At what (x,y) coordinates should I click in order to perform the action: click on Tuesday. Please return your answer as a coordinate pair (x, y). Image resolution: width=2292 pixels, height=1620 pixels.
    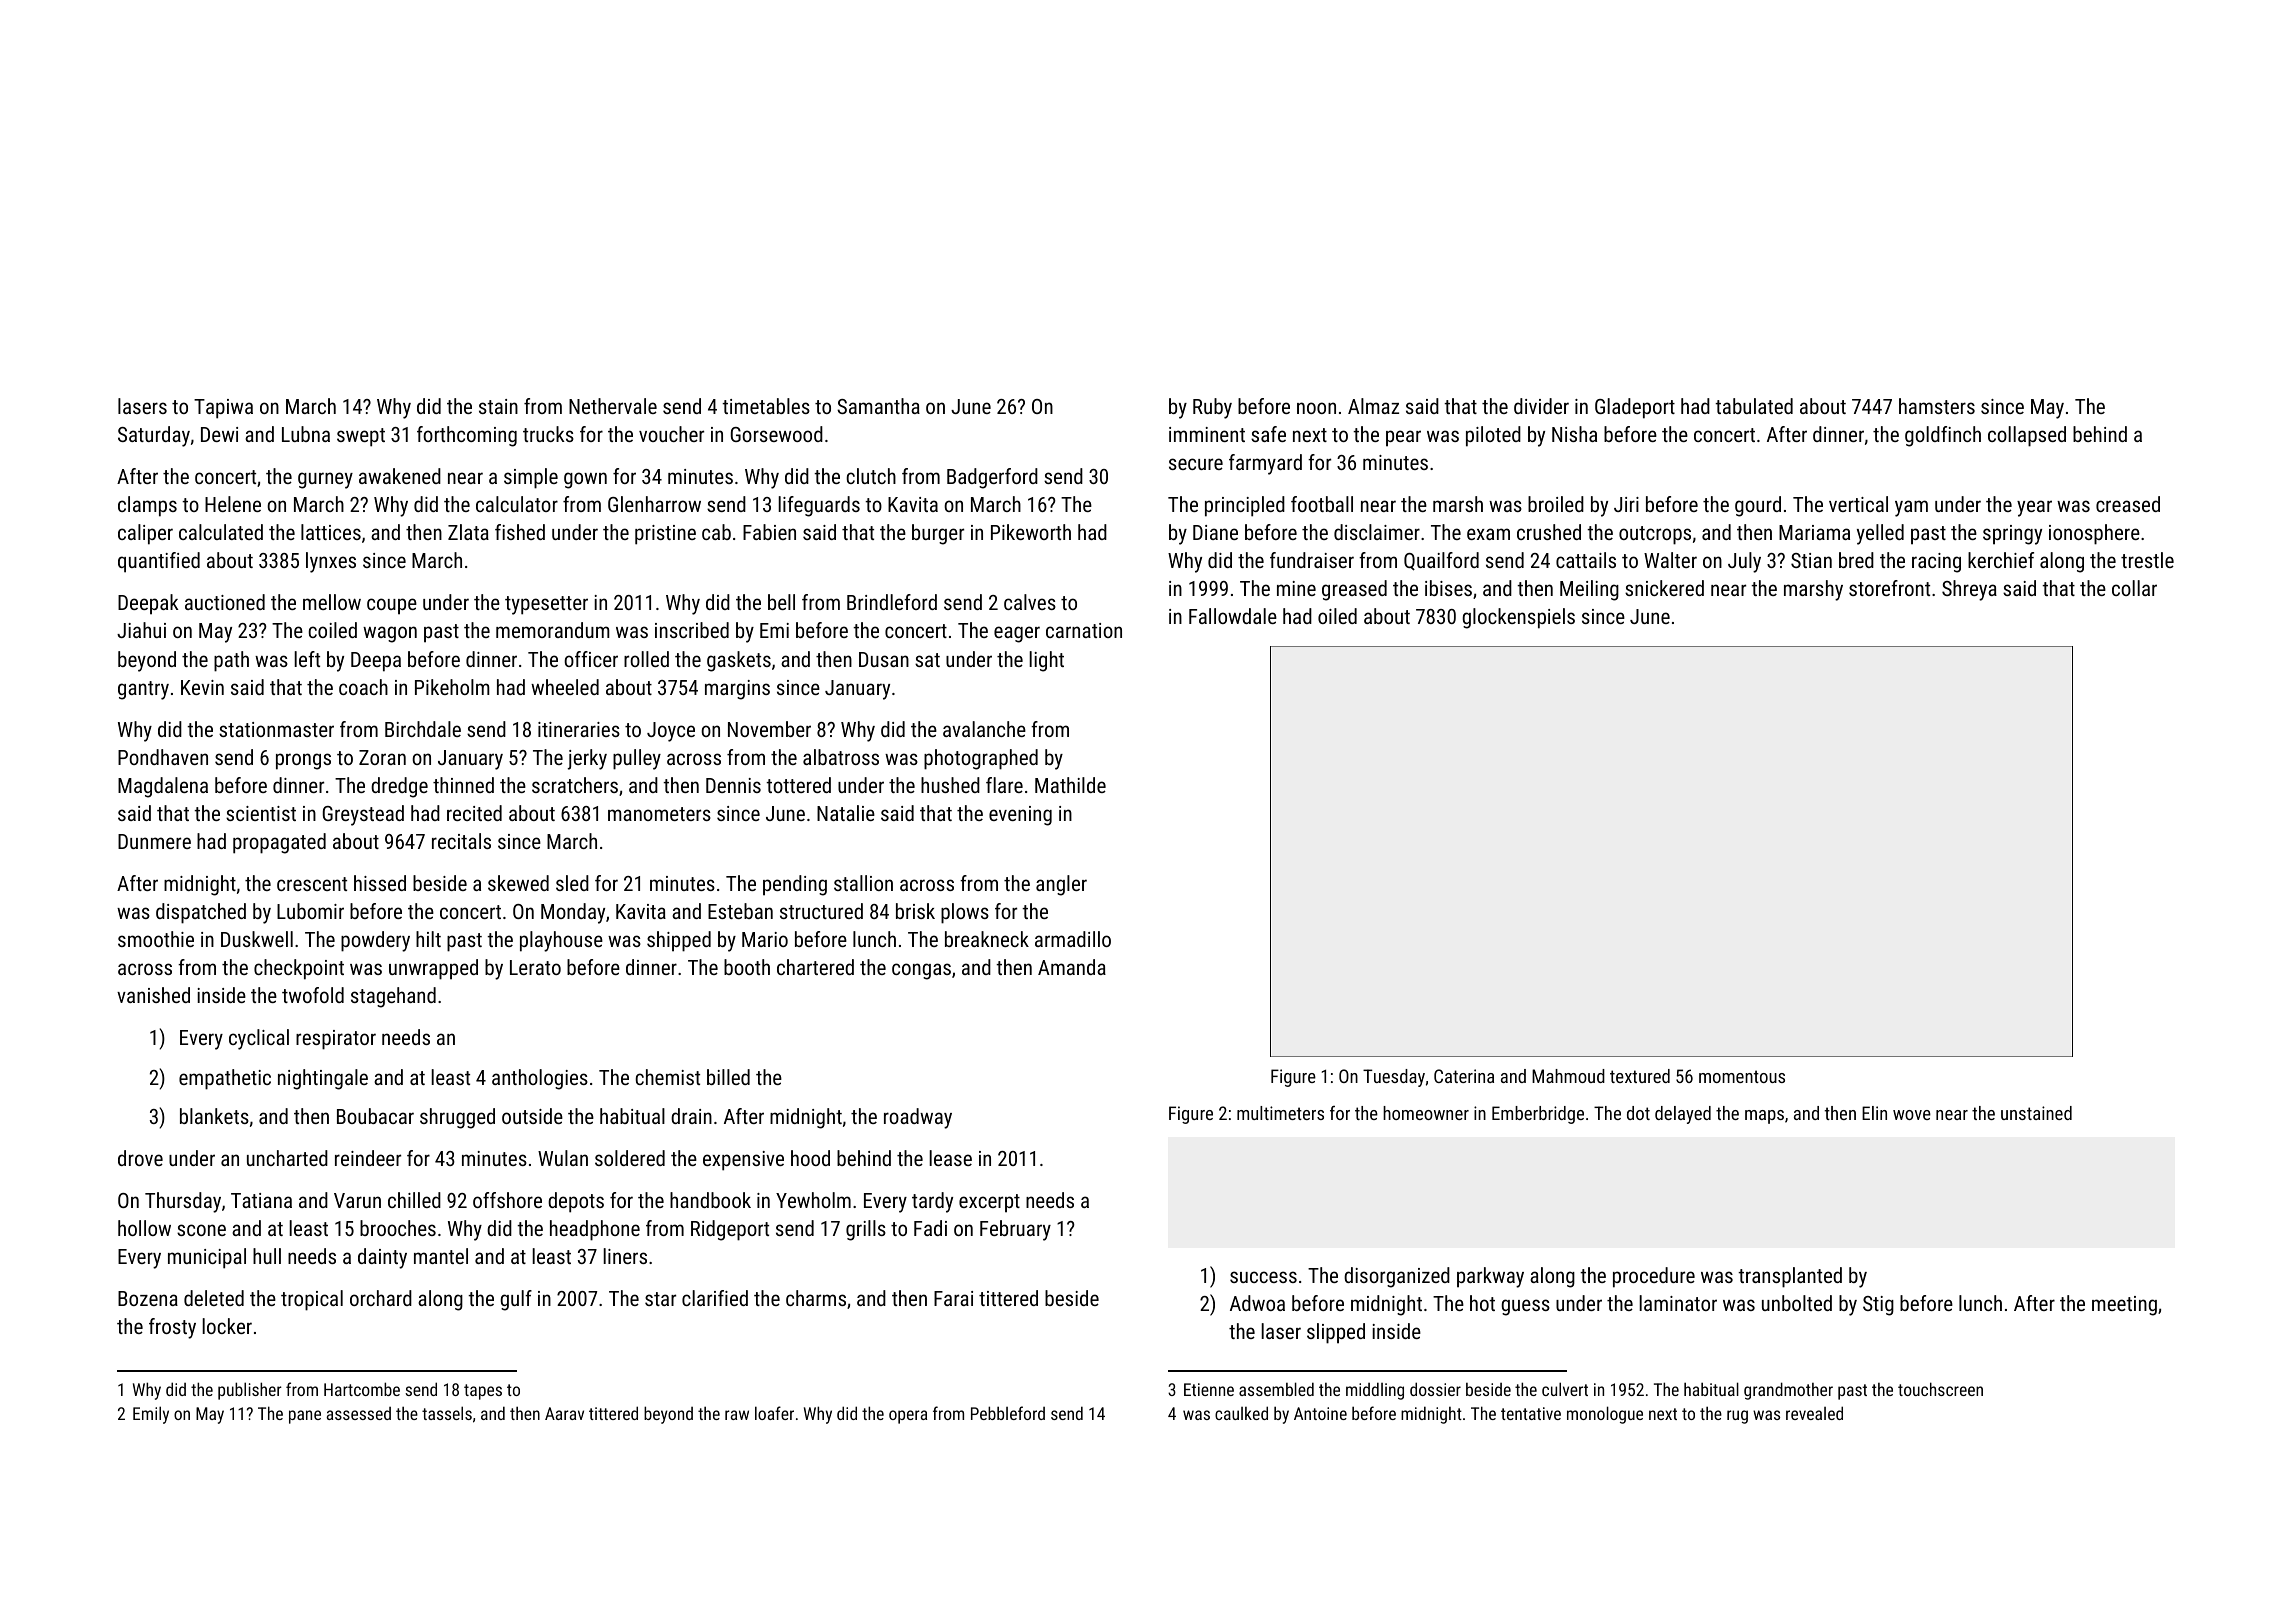
    Looking at the image, I should click on (1394, 1078).
